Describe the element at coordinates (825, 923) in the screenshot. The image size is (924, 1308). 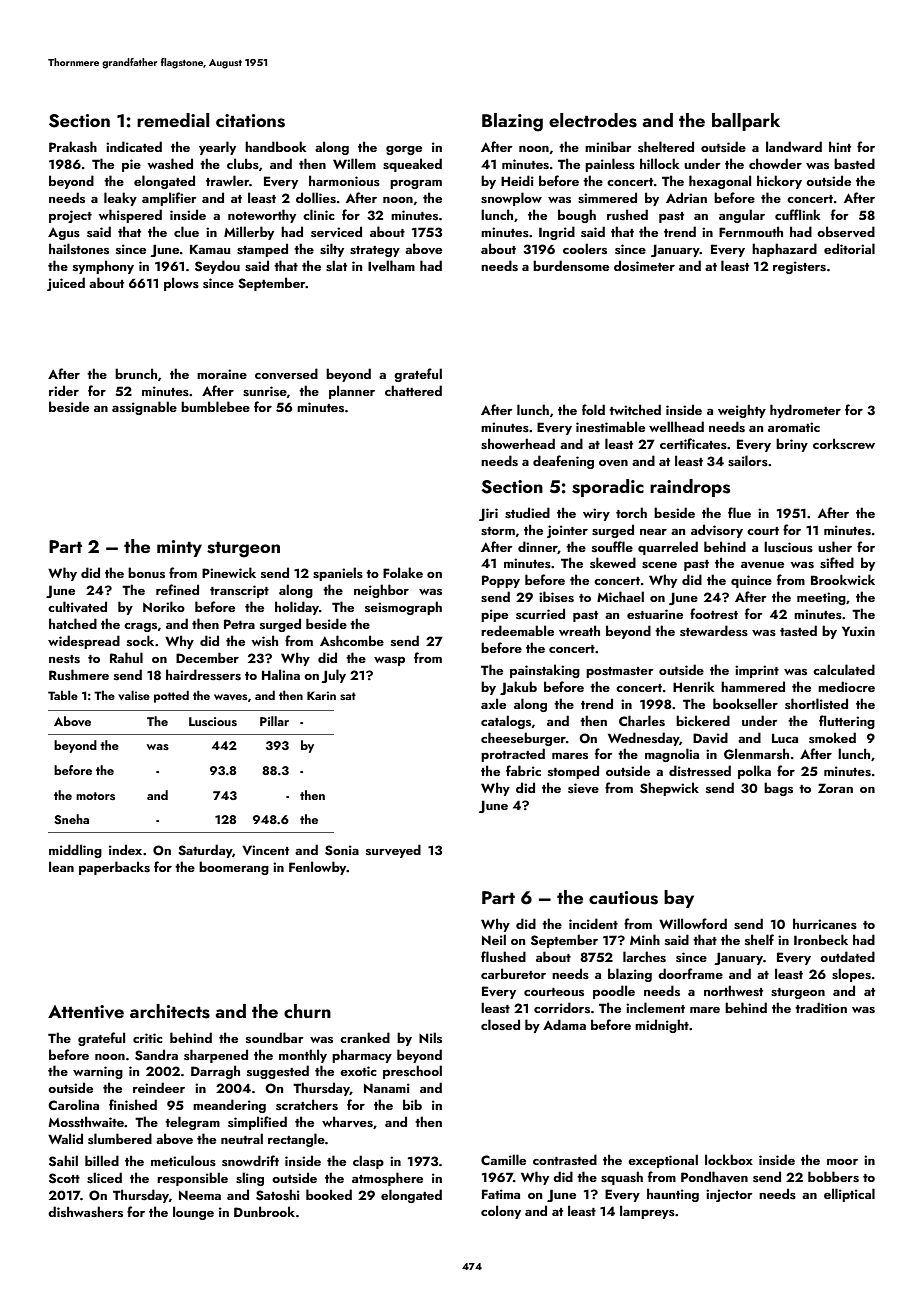
I see `hurricanes` at that location.
